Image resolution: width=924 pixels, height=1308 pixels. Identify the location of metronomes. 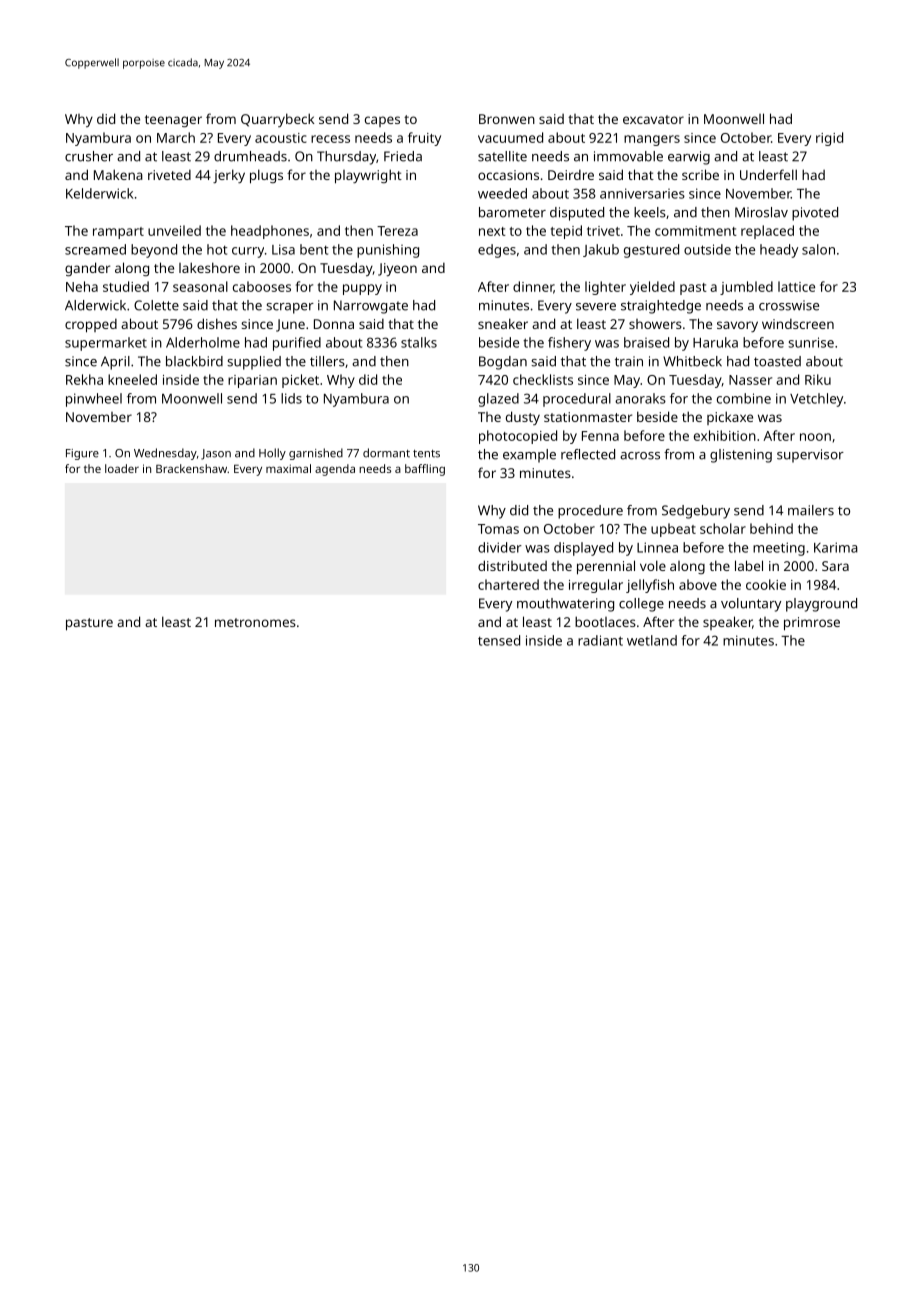
(255, 622).
